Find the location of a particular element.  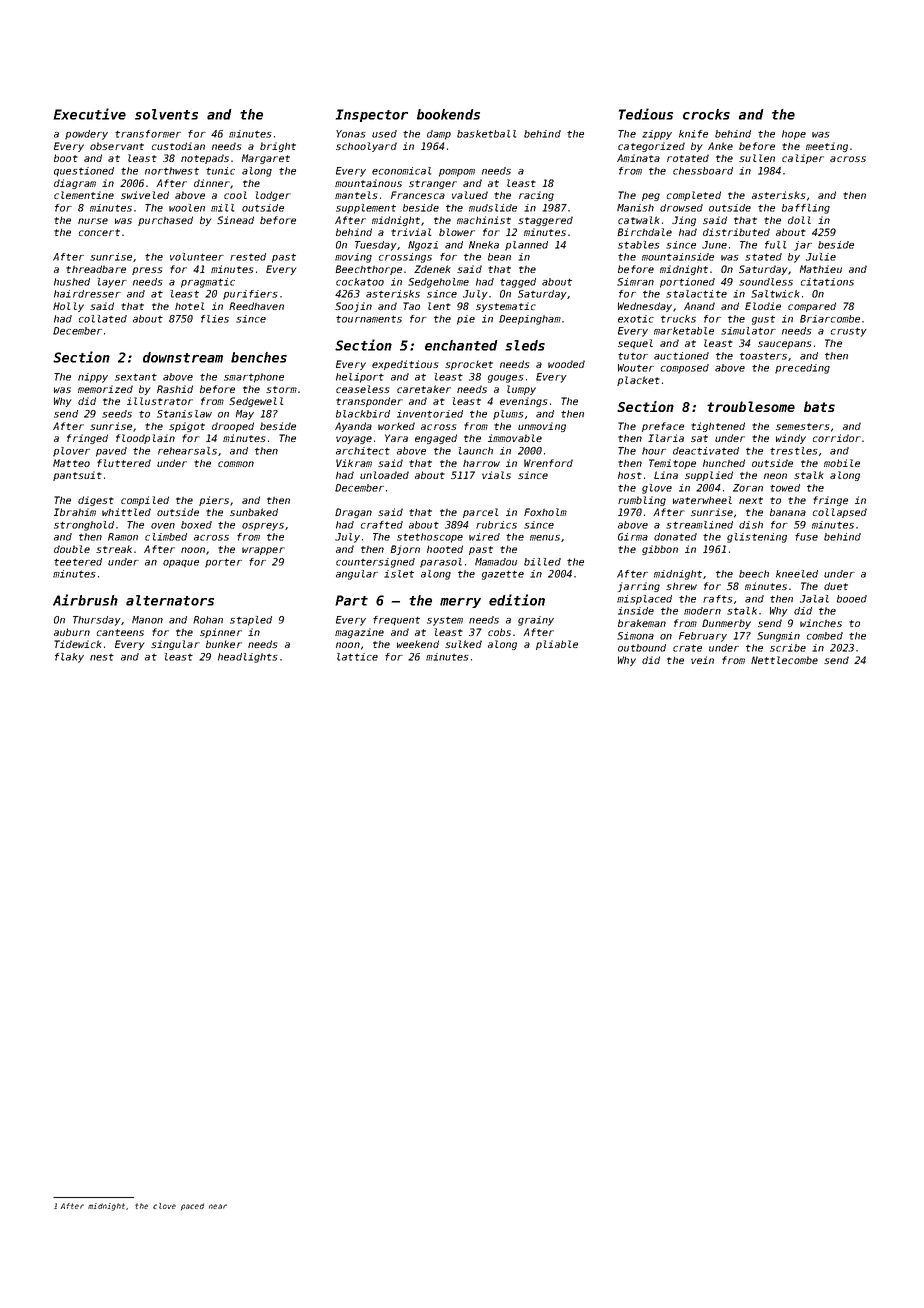

lattice is located at coordinates (357, 657).
